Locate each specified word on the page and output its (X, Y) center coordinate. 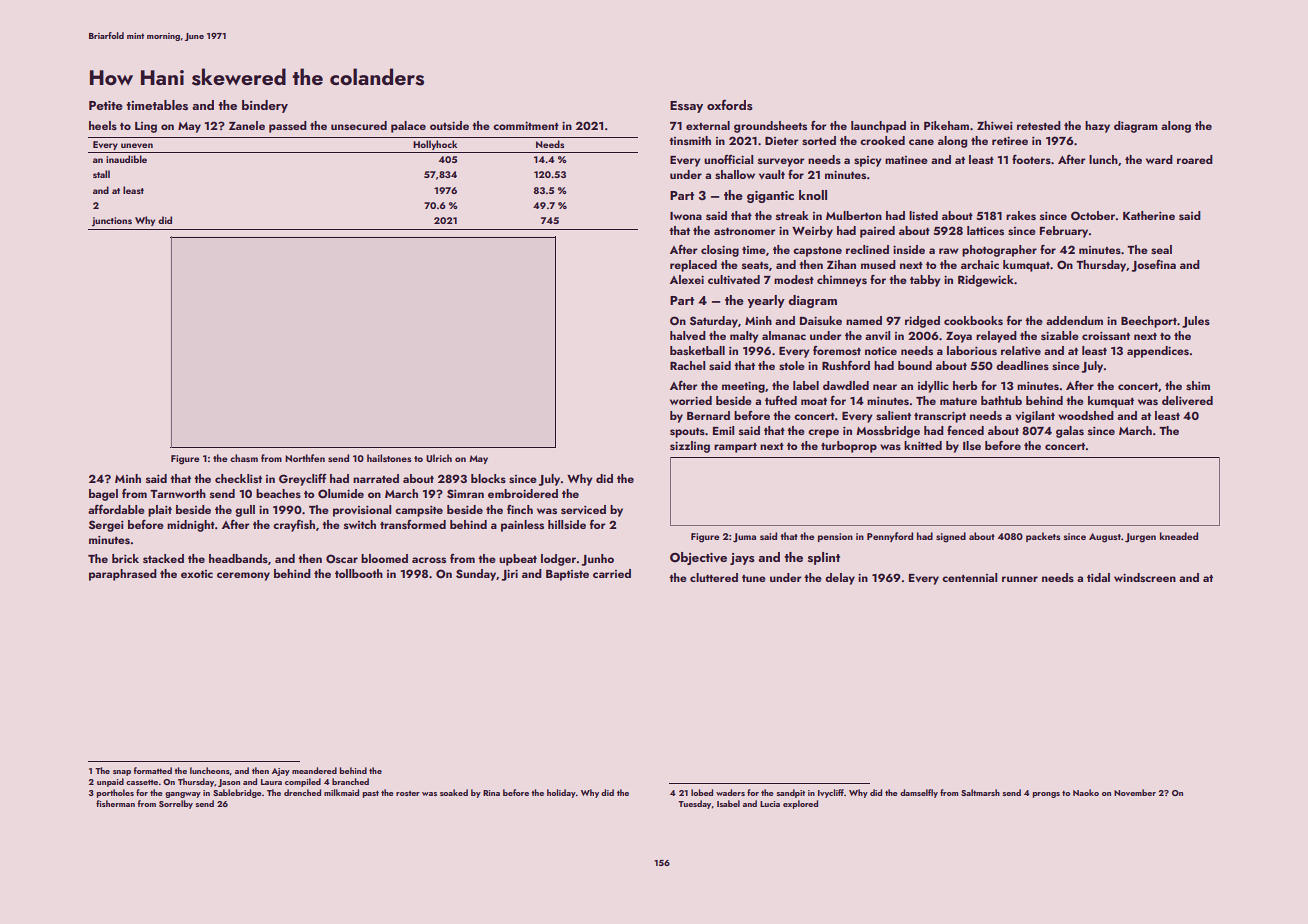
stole (792, 365)
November (1135, 792)
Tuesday (694, 804)
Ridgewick (986, 281)
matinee (906, 160)
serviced (583, 509)
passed (288, 127)
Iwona (686, 216)
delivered (1187, 400)
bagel (103, 495)
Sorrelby (176, 804)
